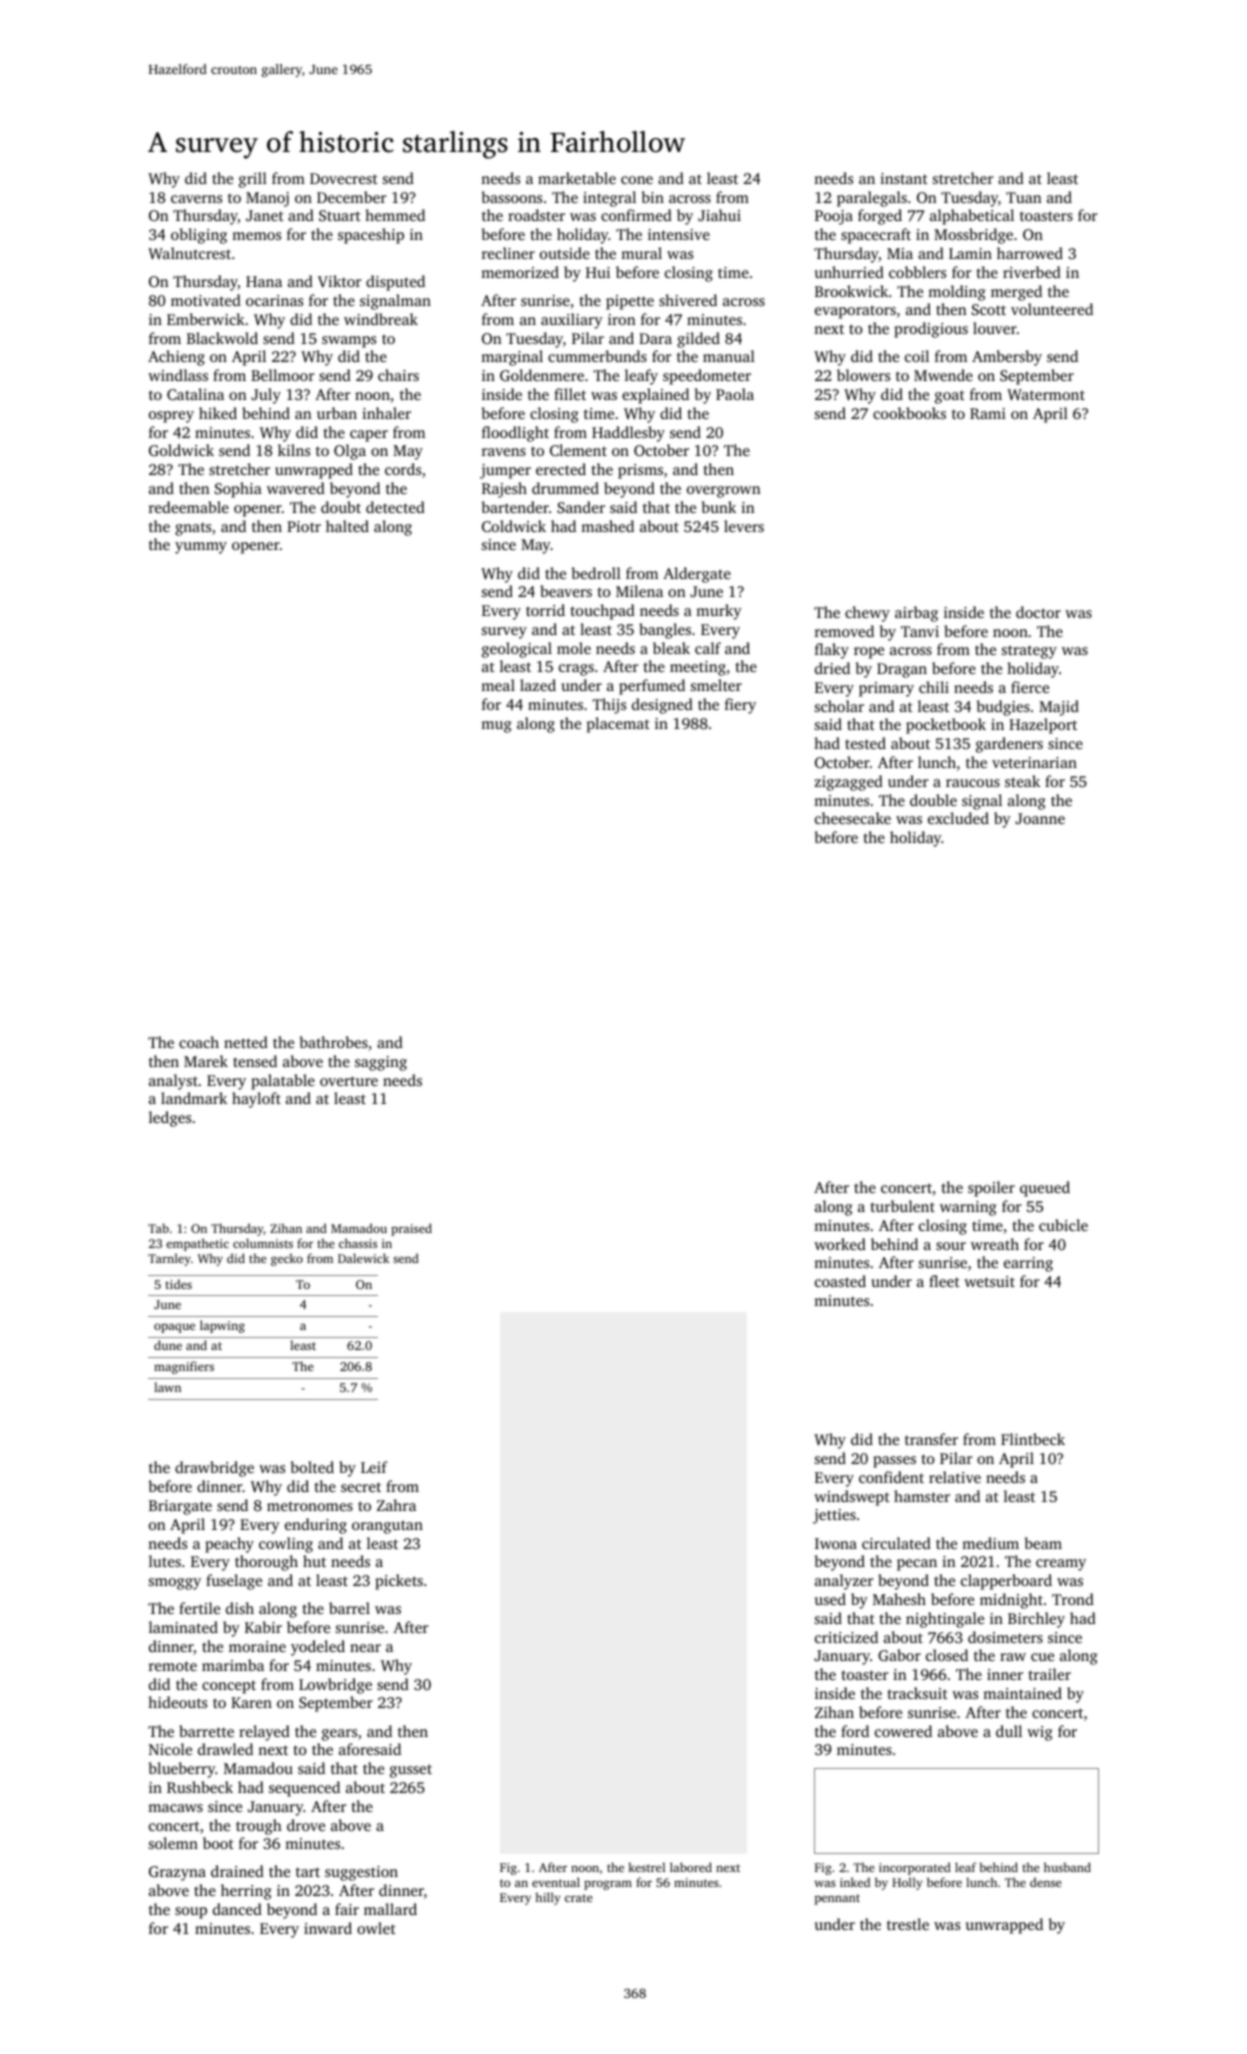 The width and height of the screenshot is (1247, 2054). What do you see at coordinates (577, 178) in the screenshot?
I see `marketable` at bounding box center [577, 178].
